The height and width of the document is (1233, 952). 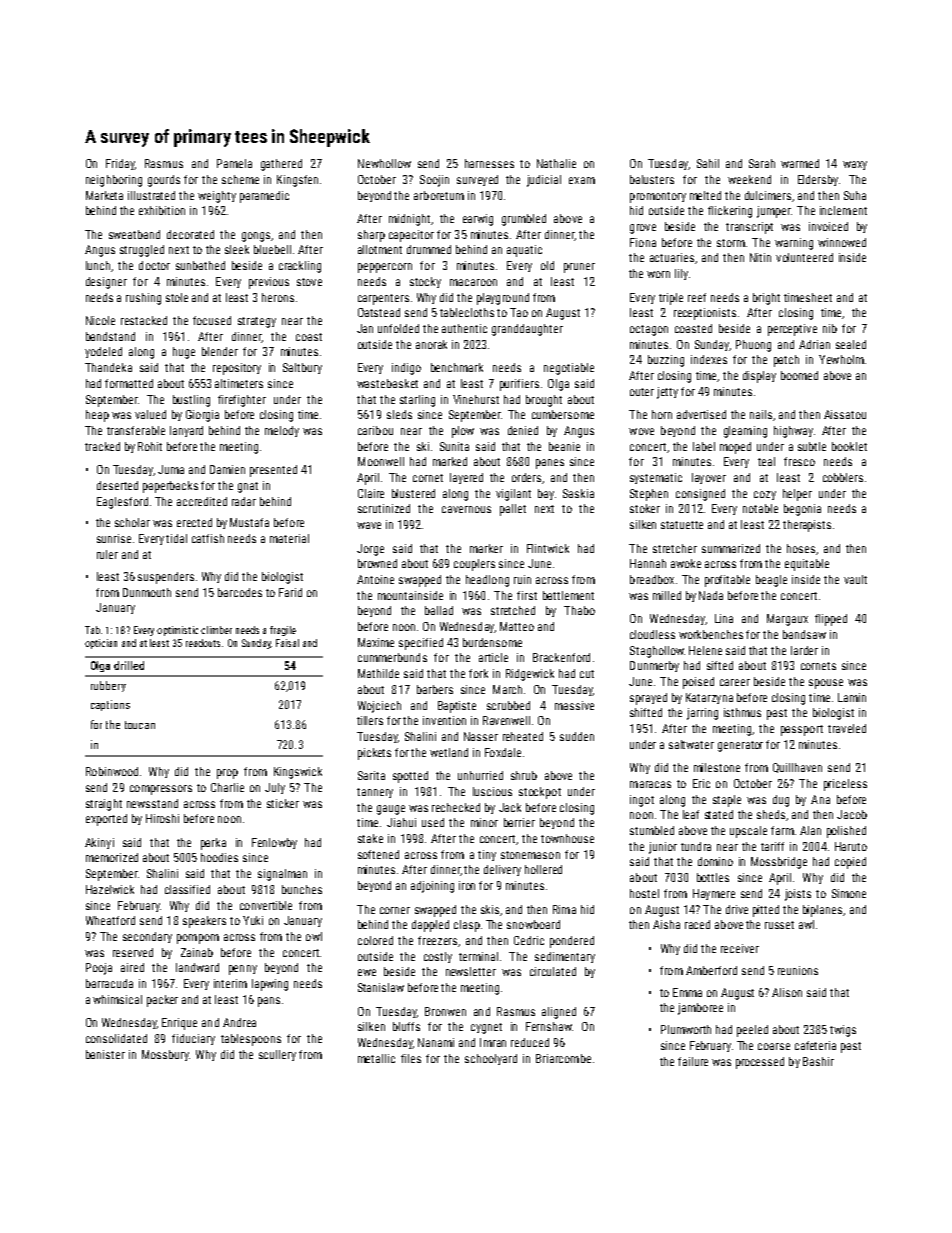 What do you see at coordinates (493, 1042) in the document?
I see `Imran` at bounding box center [493, 1042].
